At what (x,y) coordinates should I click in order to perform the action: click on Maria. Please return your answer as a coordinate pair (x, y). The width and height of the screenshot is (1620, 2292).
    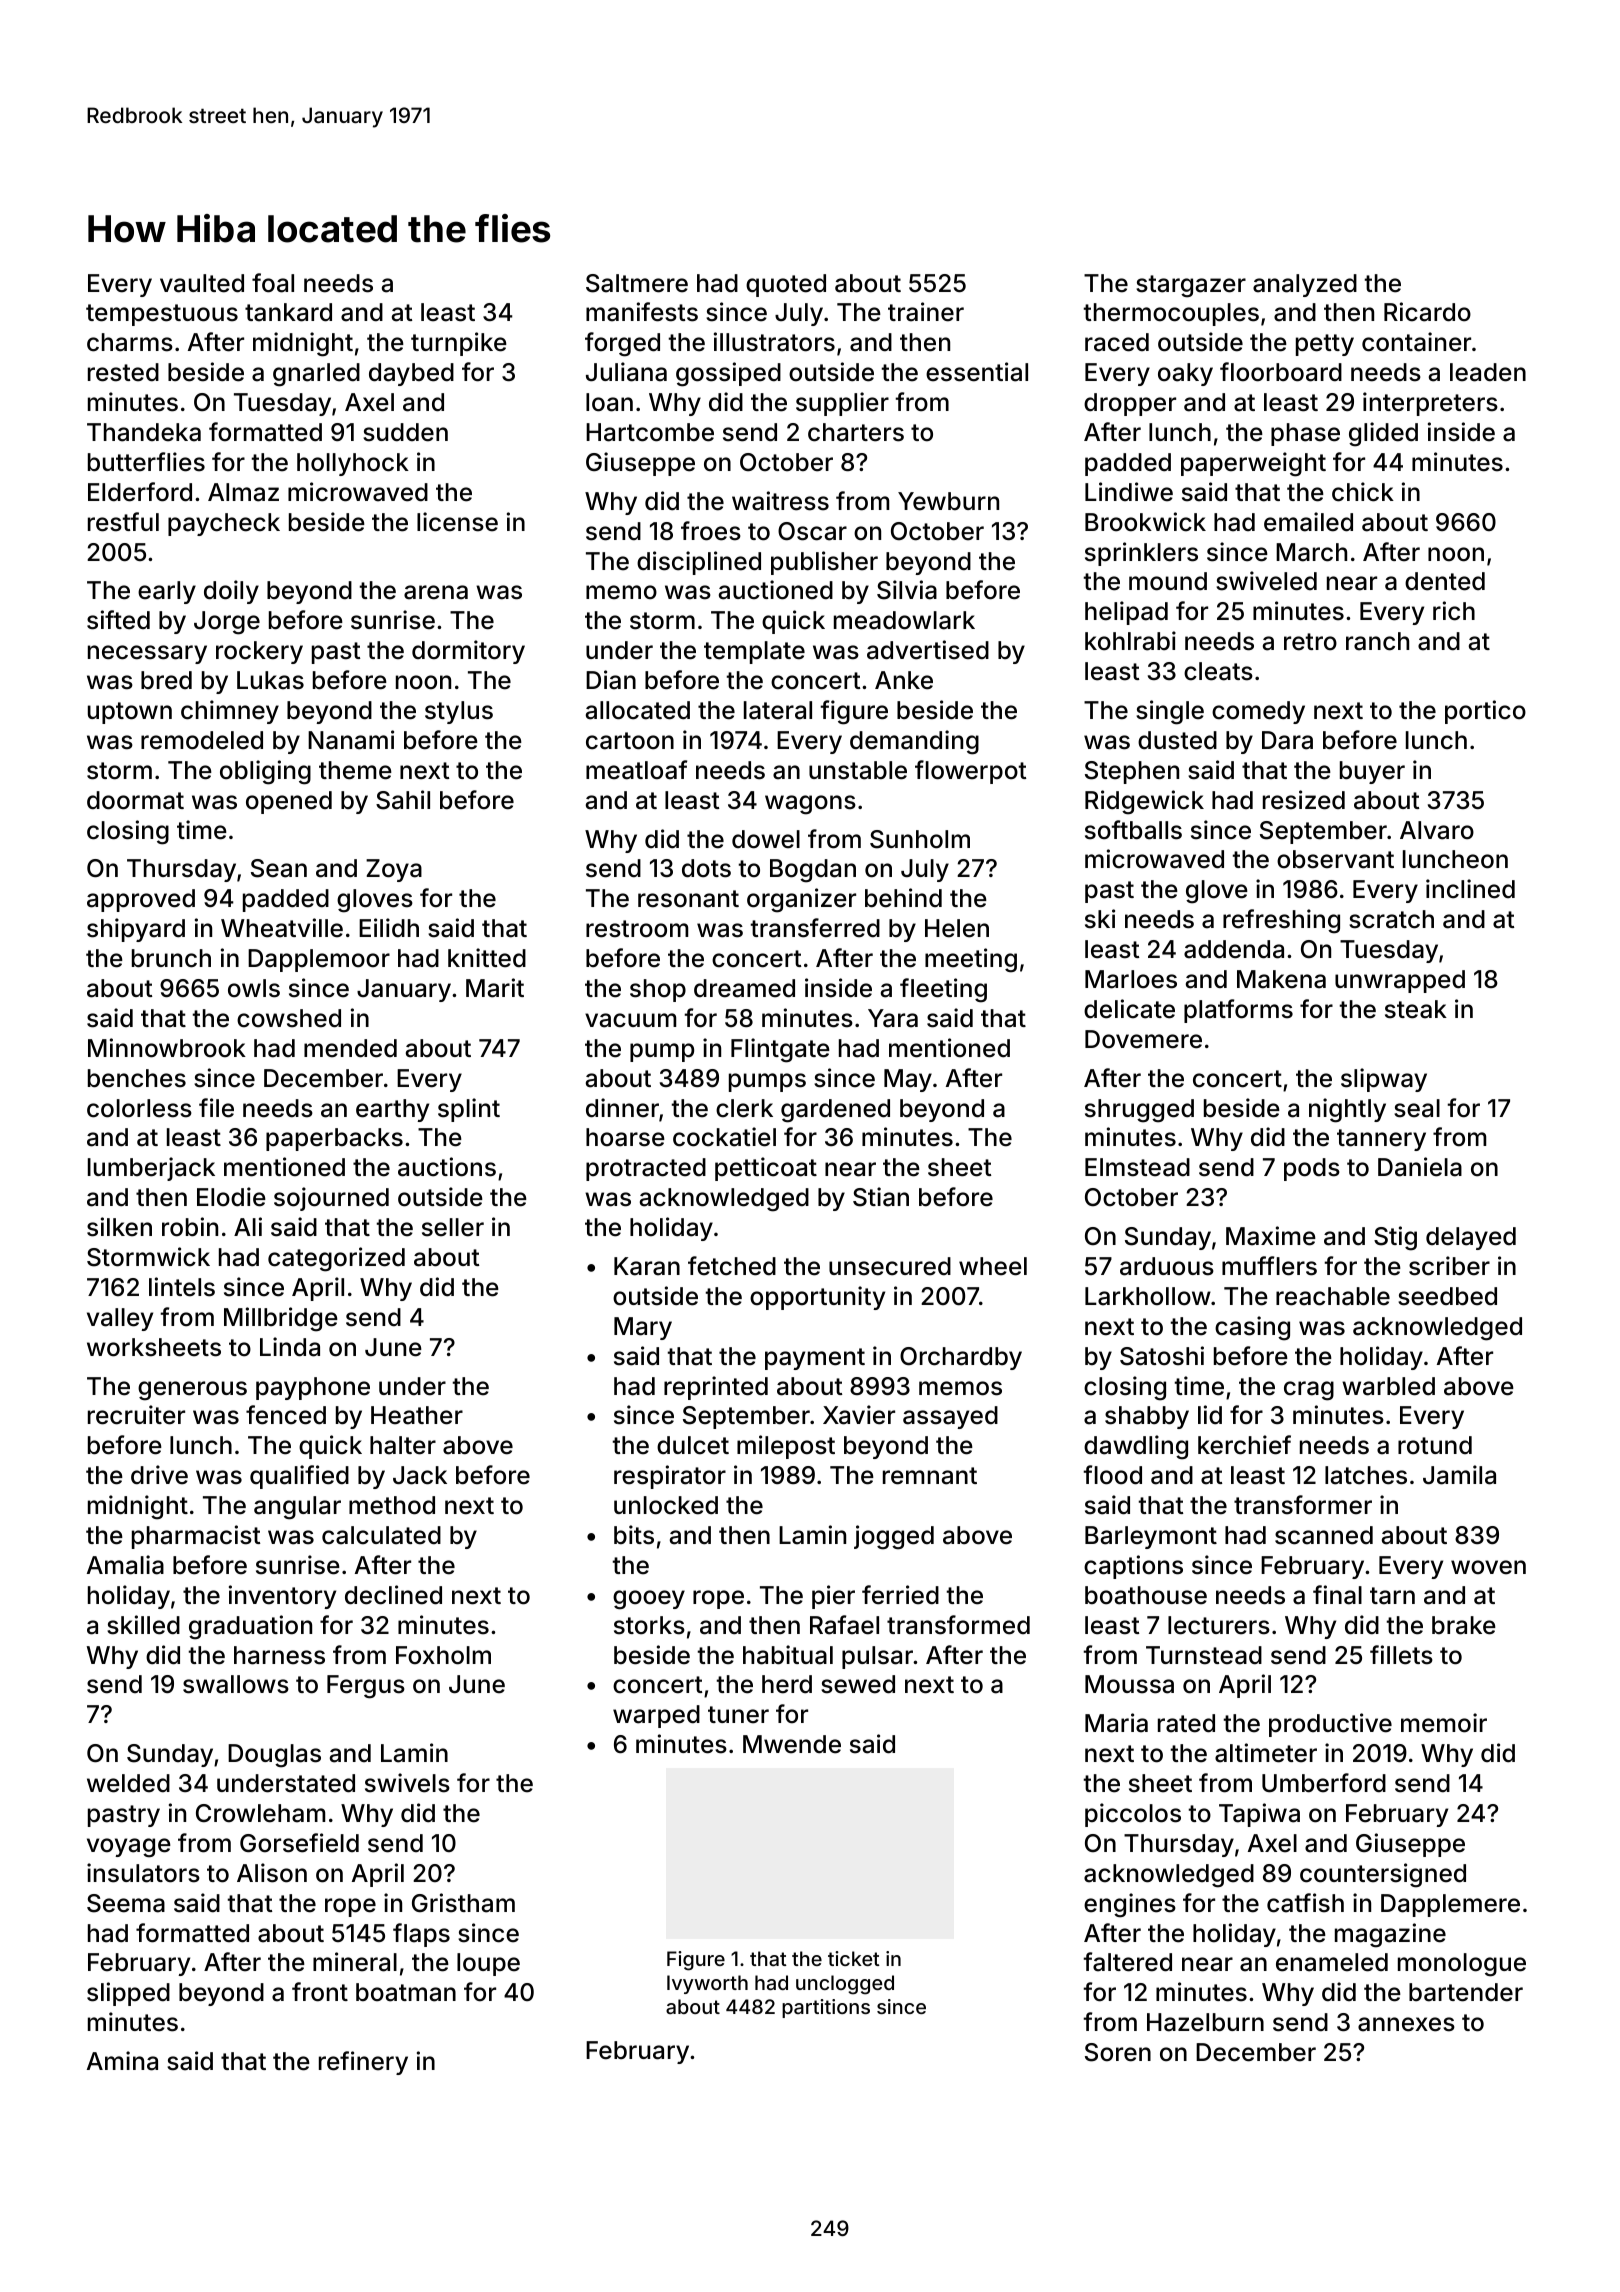
    Looking at the image, I should click on (1116, 1723).
